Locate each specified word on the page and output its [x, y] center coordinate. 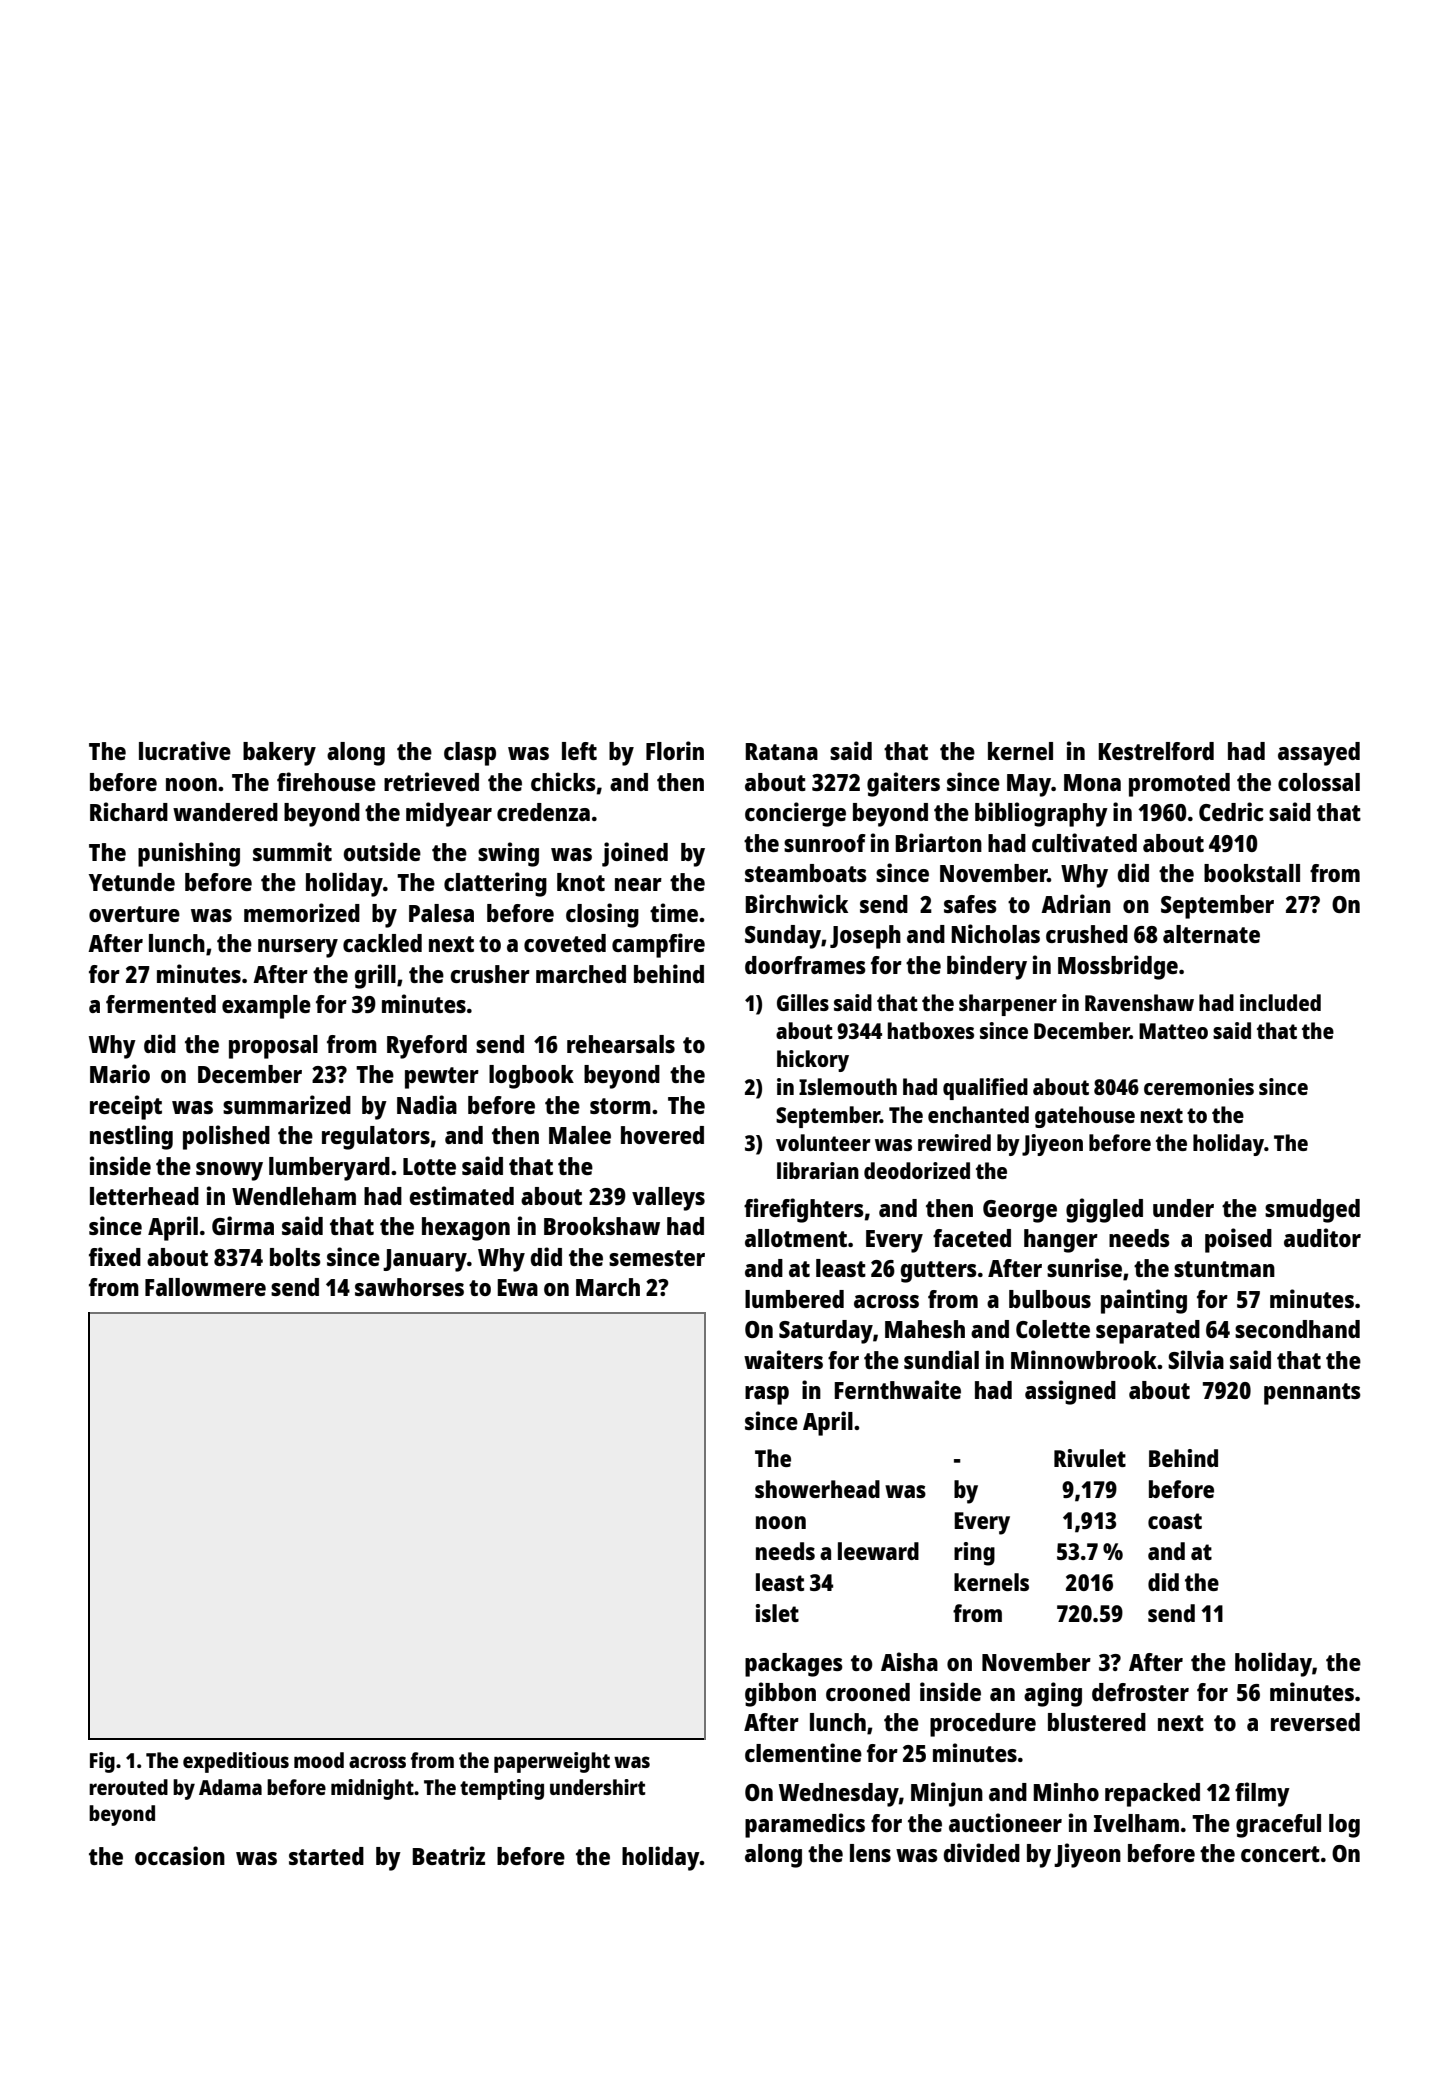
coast [1175, 1521]
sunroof [825, 843]
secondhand [1297, 1329]
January [425, 1260]
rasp [767, 1395]
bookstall [1252, 873]
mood [319, 1760]
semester [657, 1258]
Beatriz [448, 1855]
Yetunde [132, 882]
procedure [983, 1725]
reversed [1315, 1722]
